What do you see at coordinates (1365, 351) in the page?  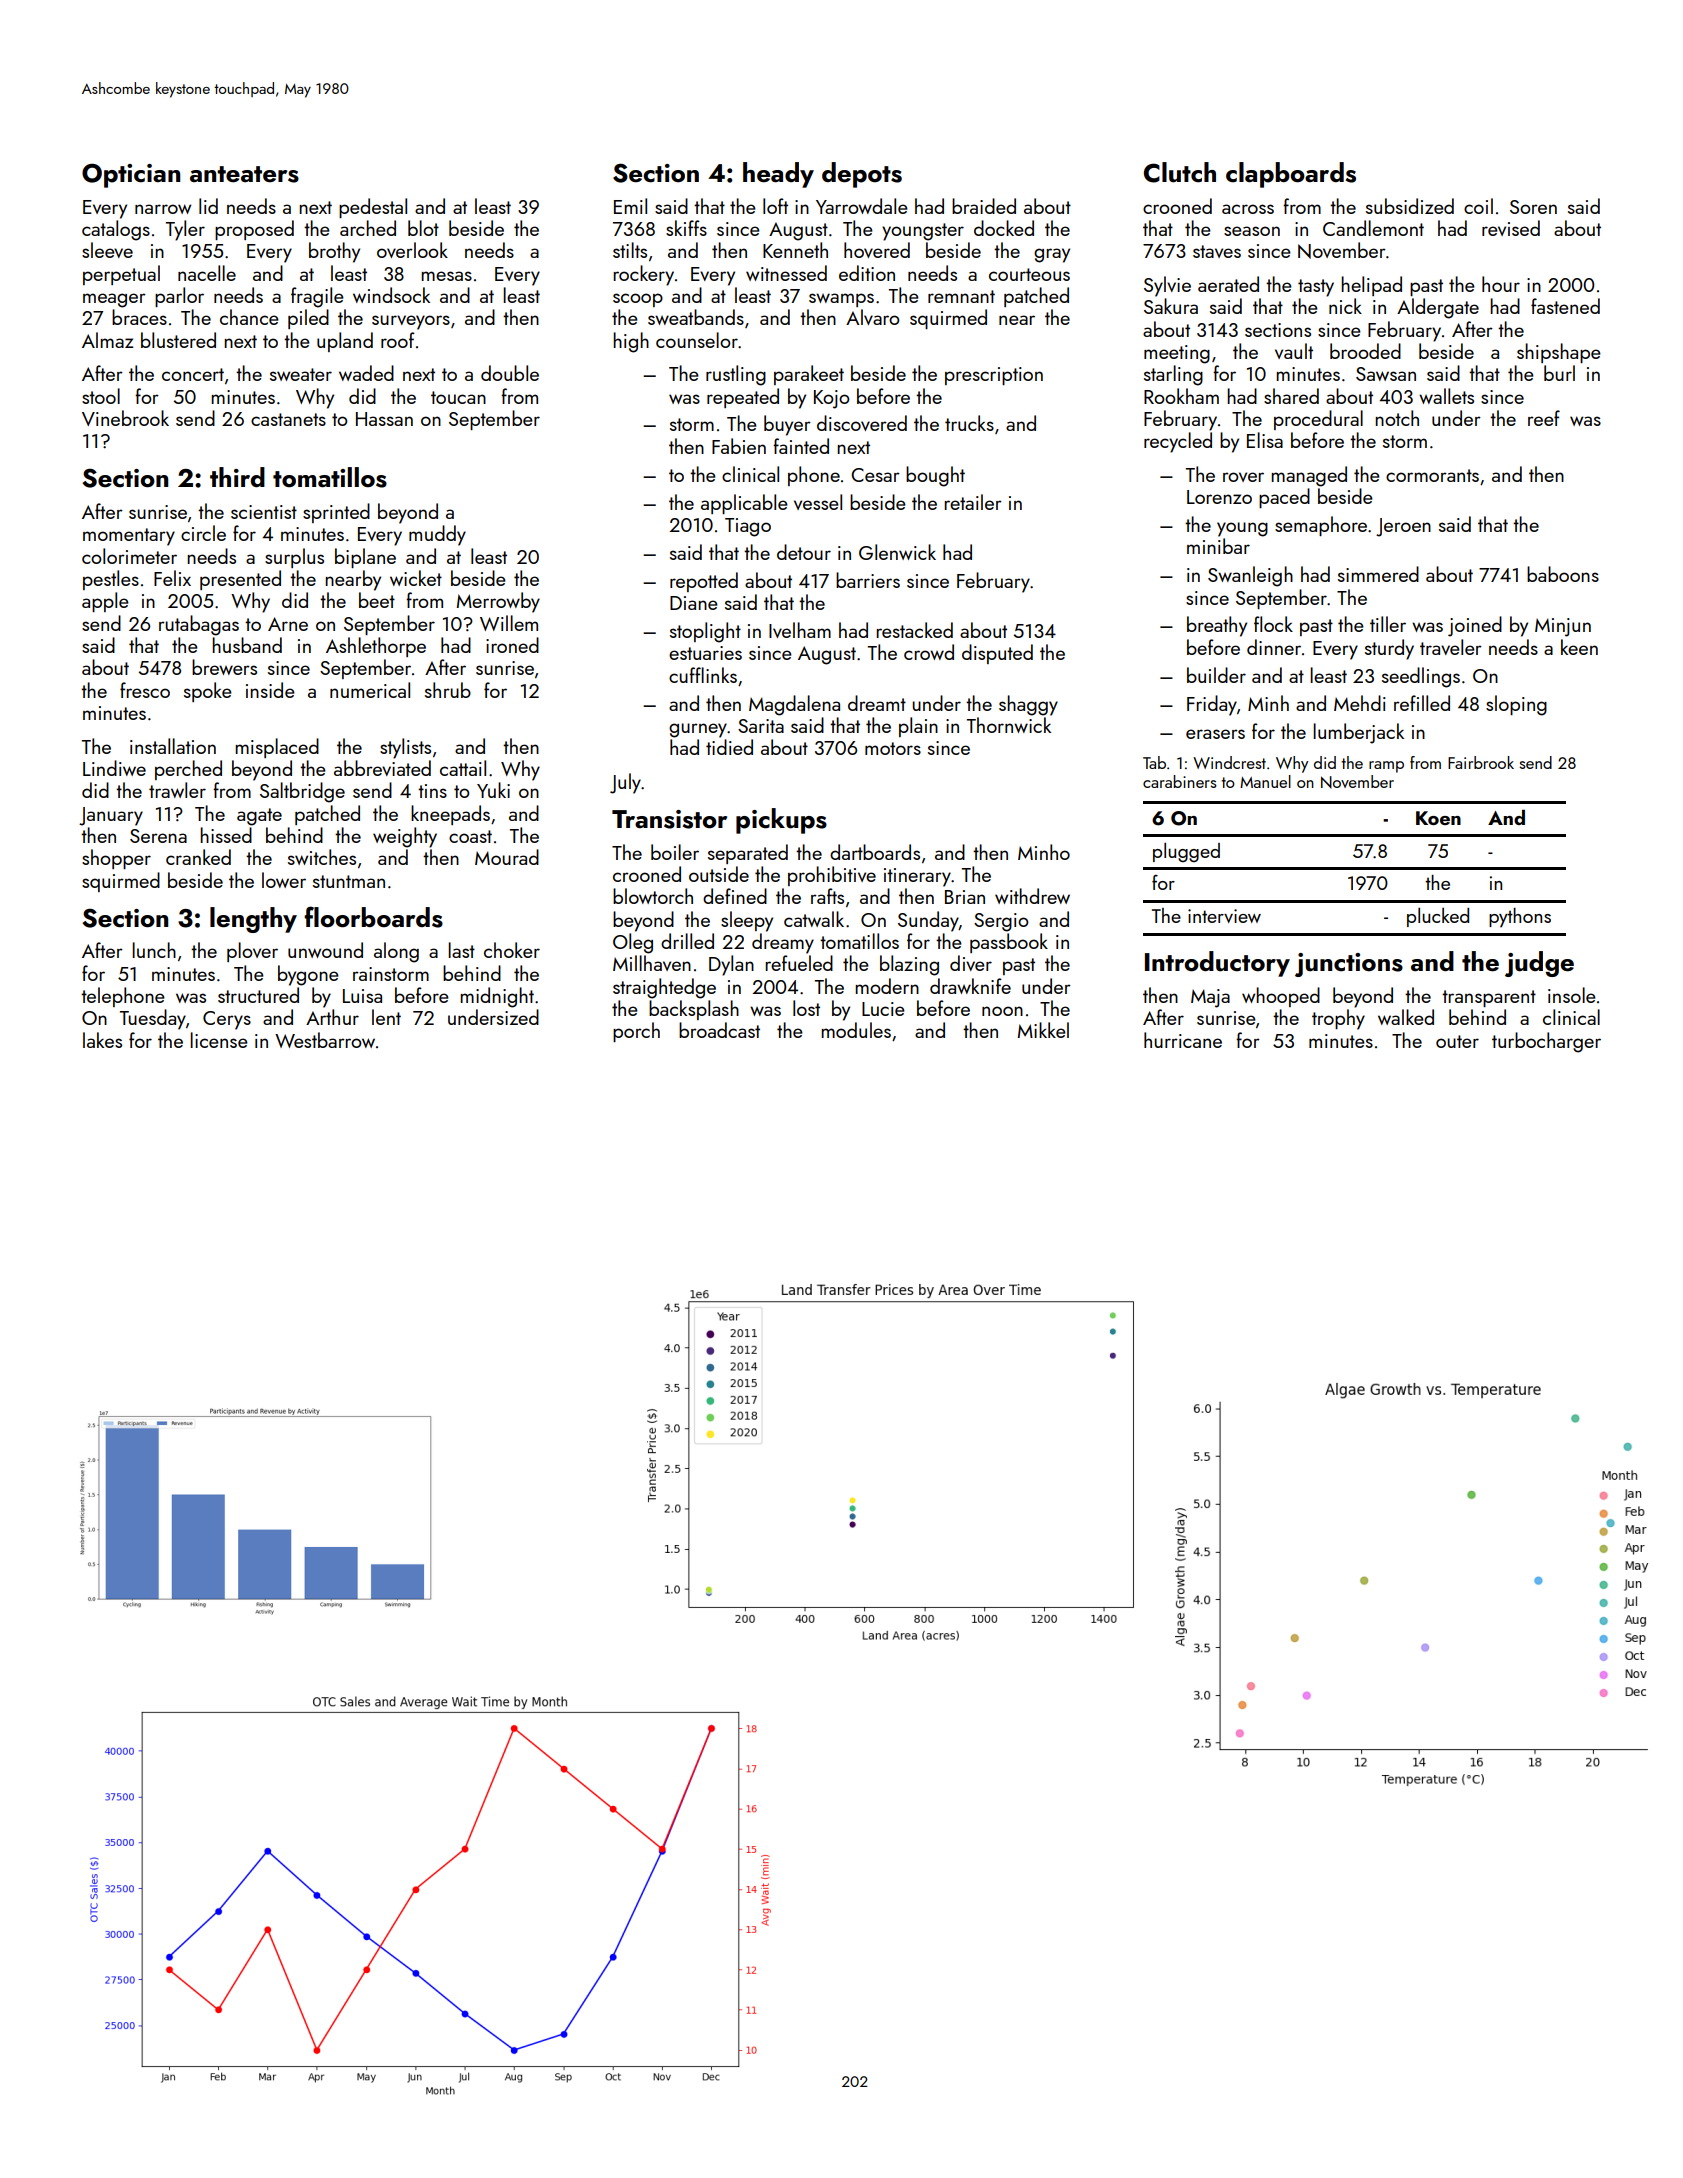 I see `brooded` at bounding box center [1365, 351].
